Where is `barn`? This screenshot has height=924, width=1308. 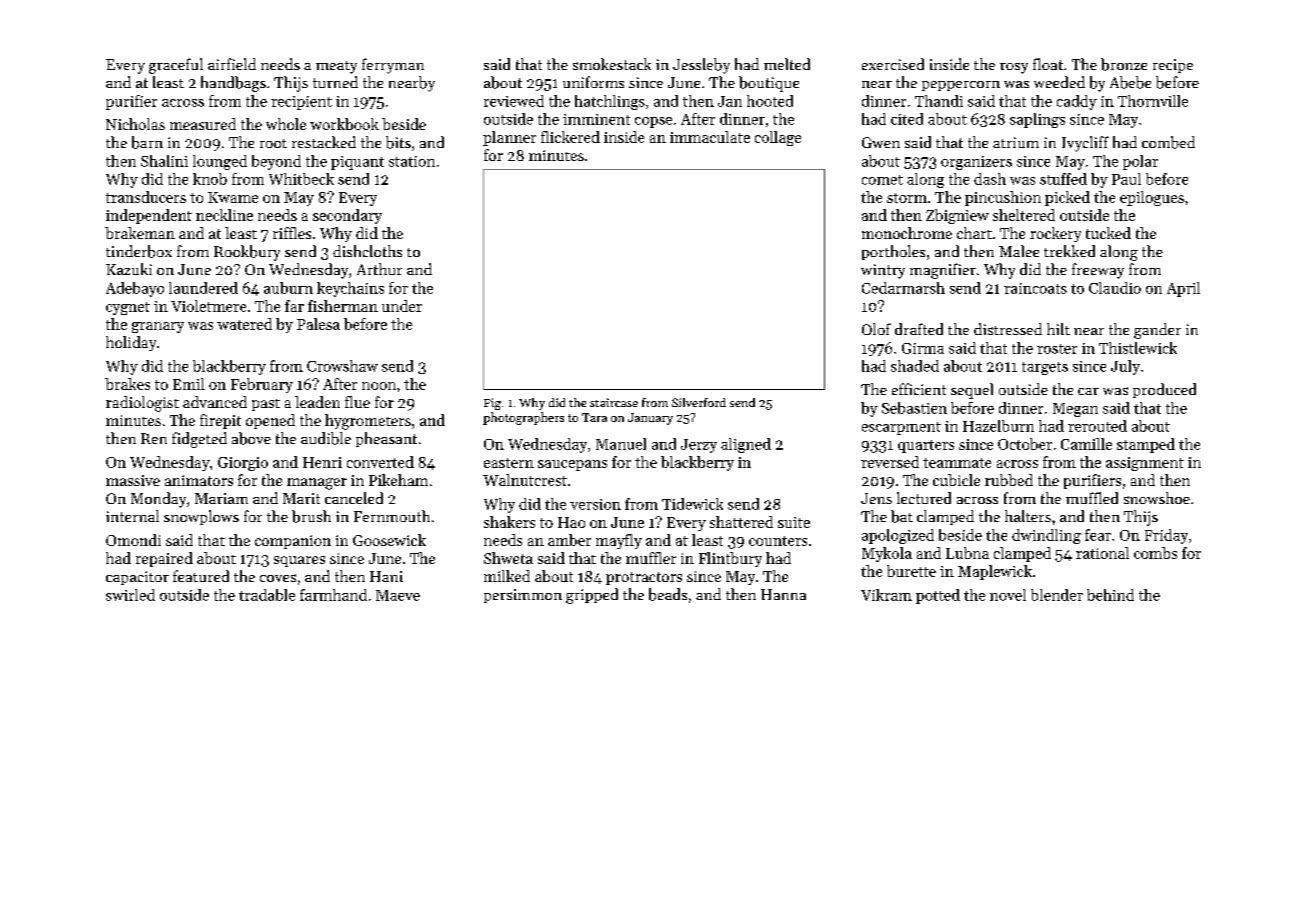
barn is located at coordinates (147, 142).
